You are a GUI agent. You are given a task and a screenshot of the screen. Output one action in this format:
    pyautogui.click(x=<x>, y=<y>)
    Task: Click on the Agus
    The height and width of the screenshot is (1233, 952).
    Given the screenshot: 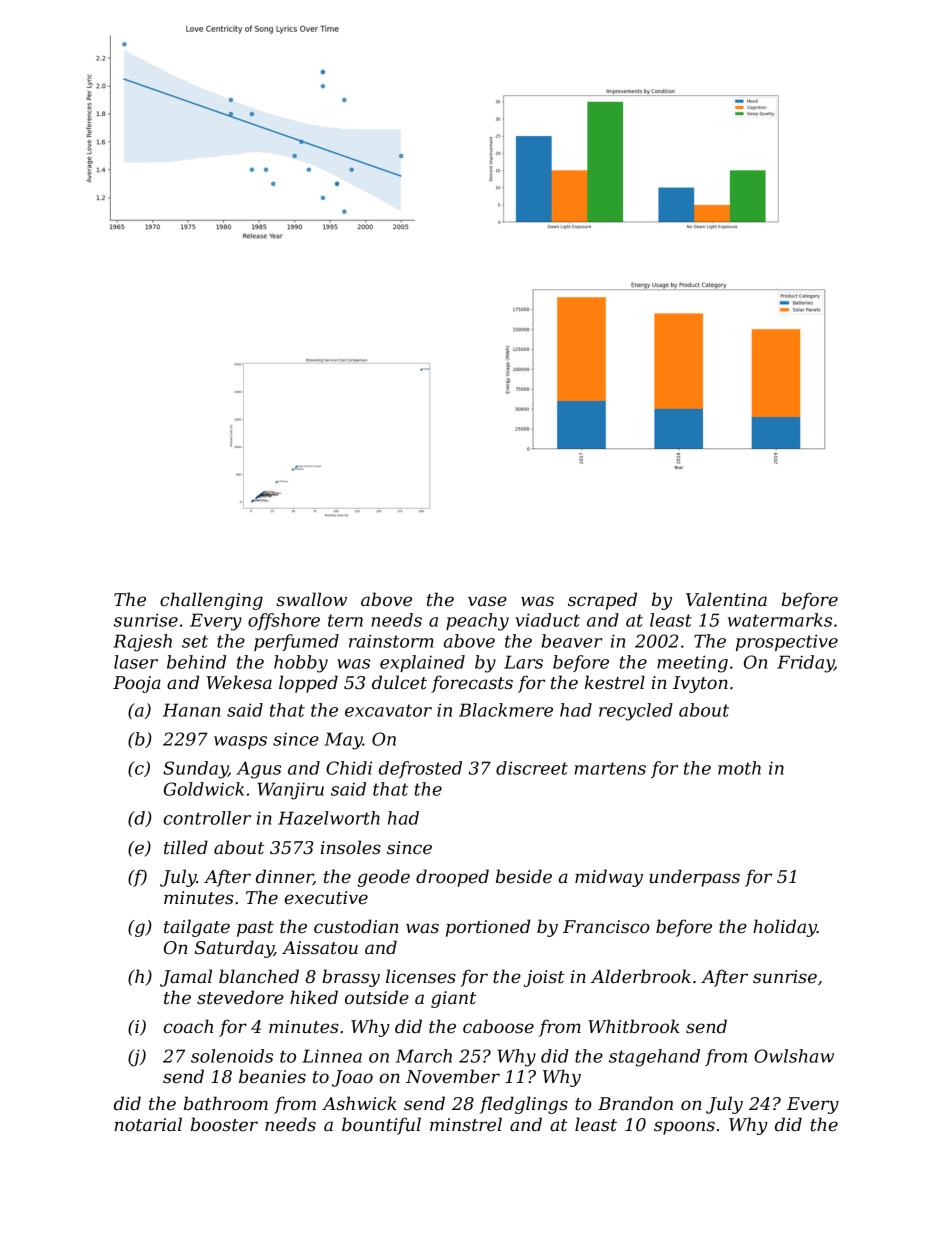 What is the action you would take?
    pyautogui.click(x=259, y=770)
